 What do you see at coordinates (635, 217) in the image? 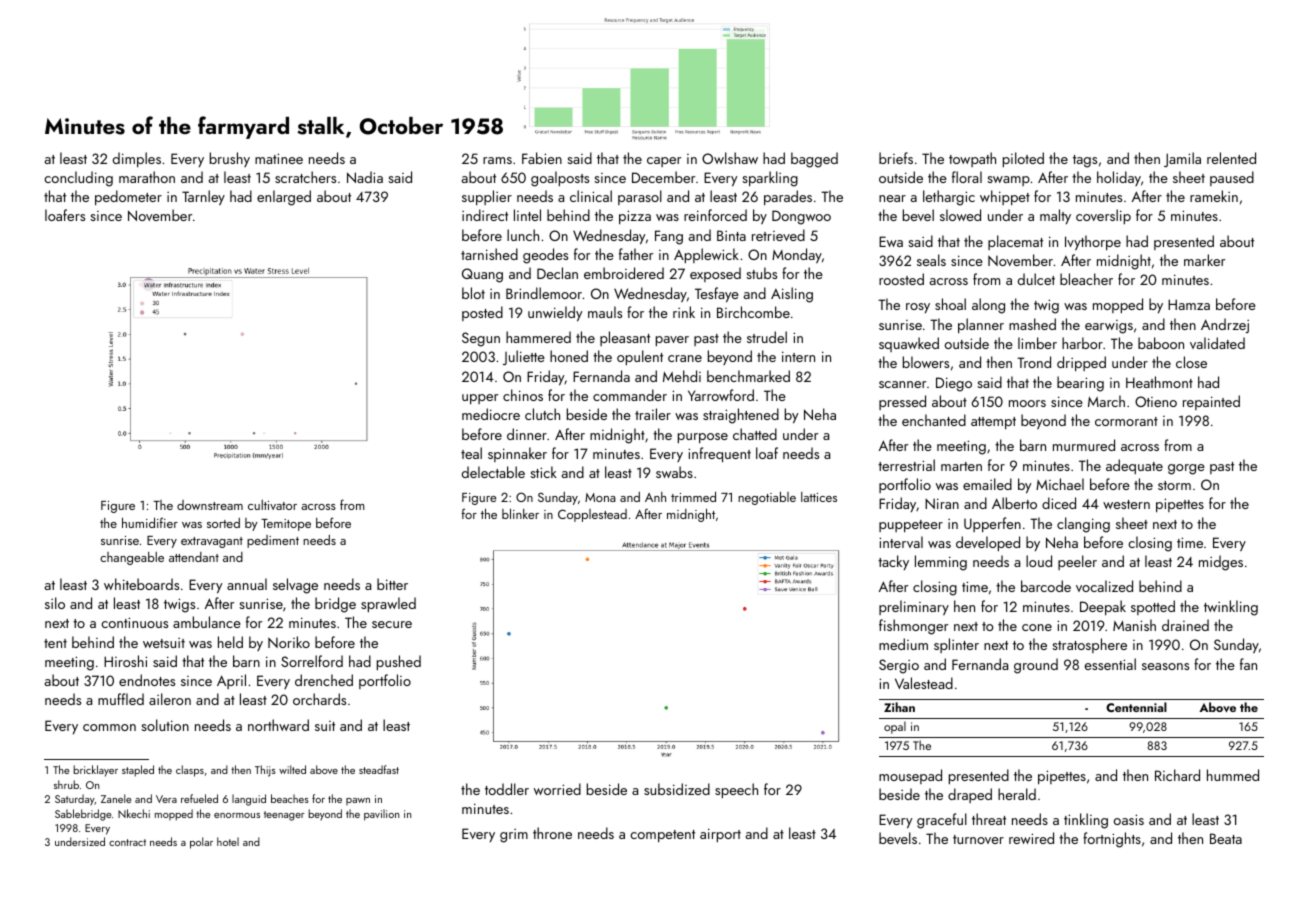
I see `pizza` at bounding box center [635, 217].
